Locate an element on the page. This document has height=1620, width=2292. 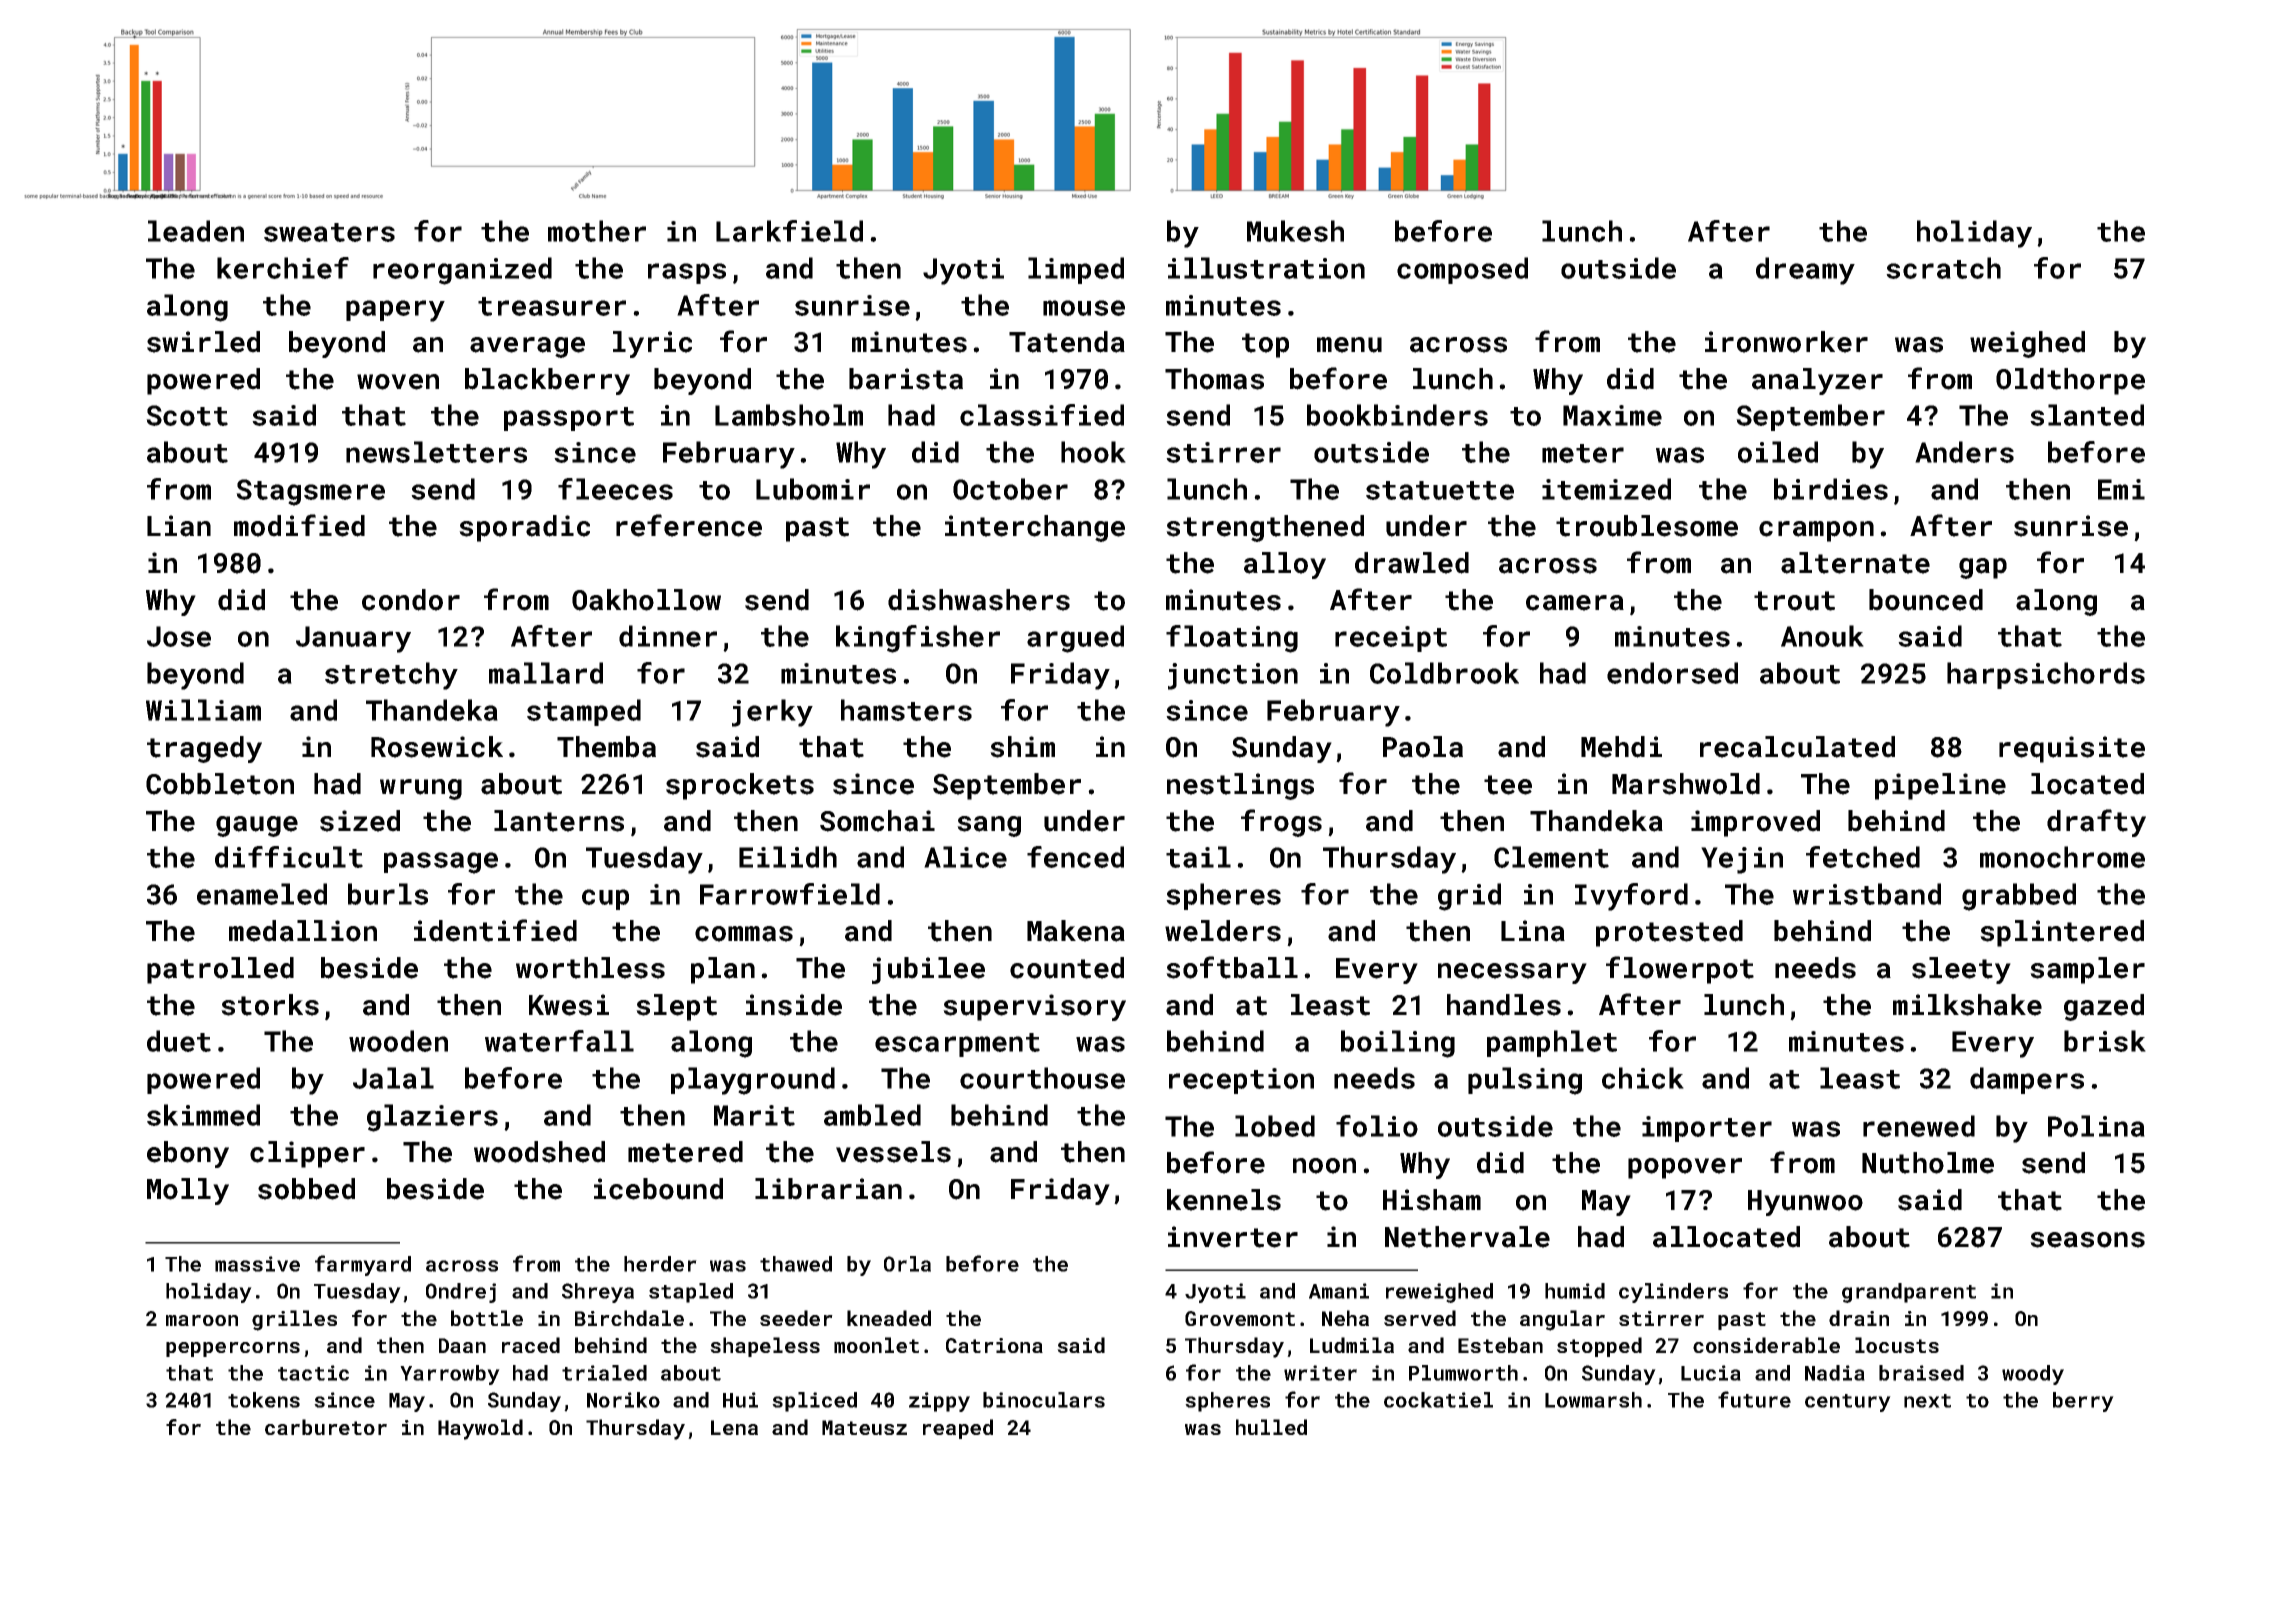
inside is located at coordinates (794, 1005).
